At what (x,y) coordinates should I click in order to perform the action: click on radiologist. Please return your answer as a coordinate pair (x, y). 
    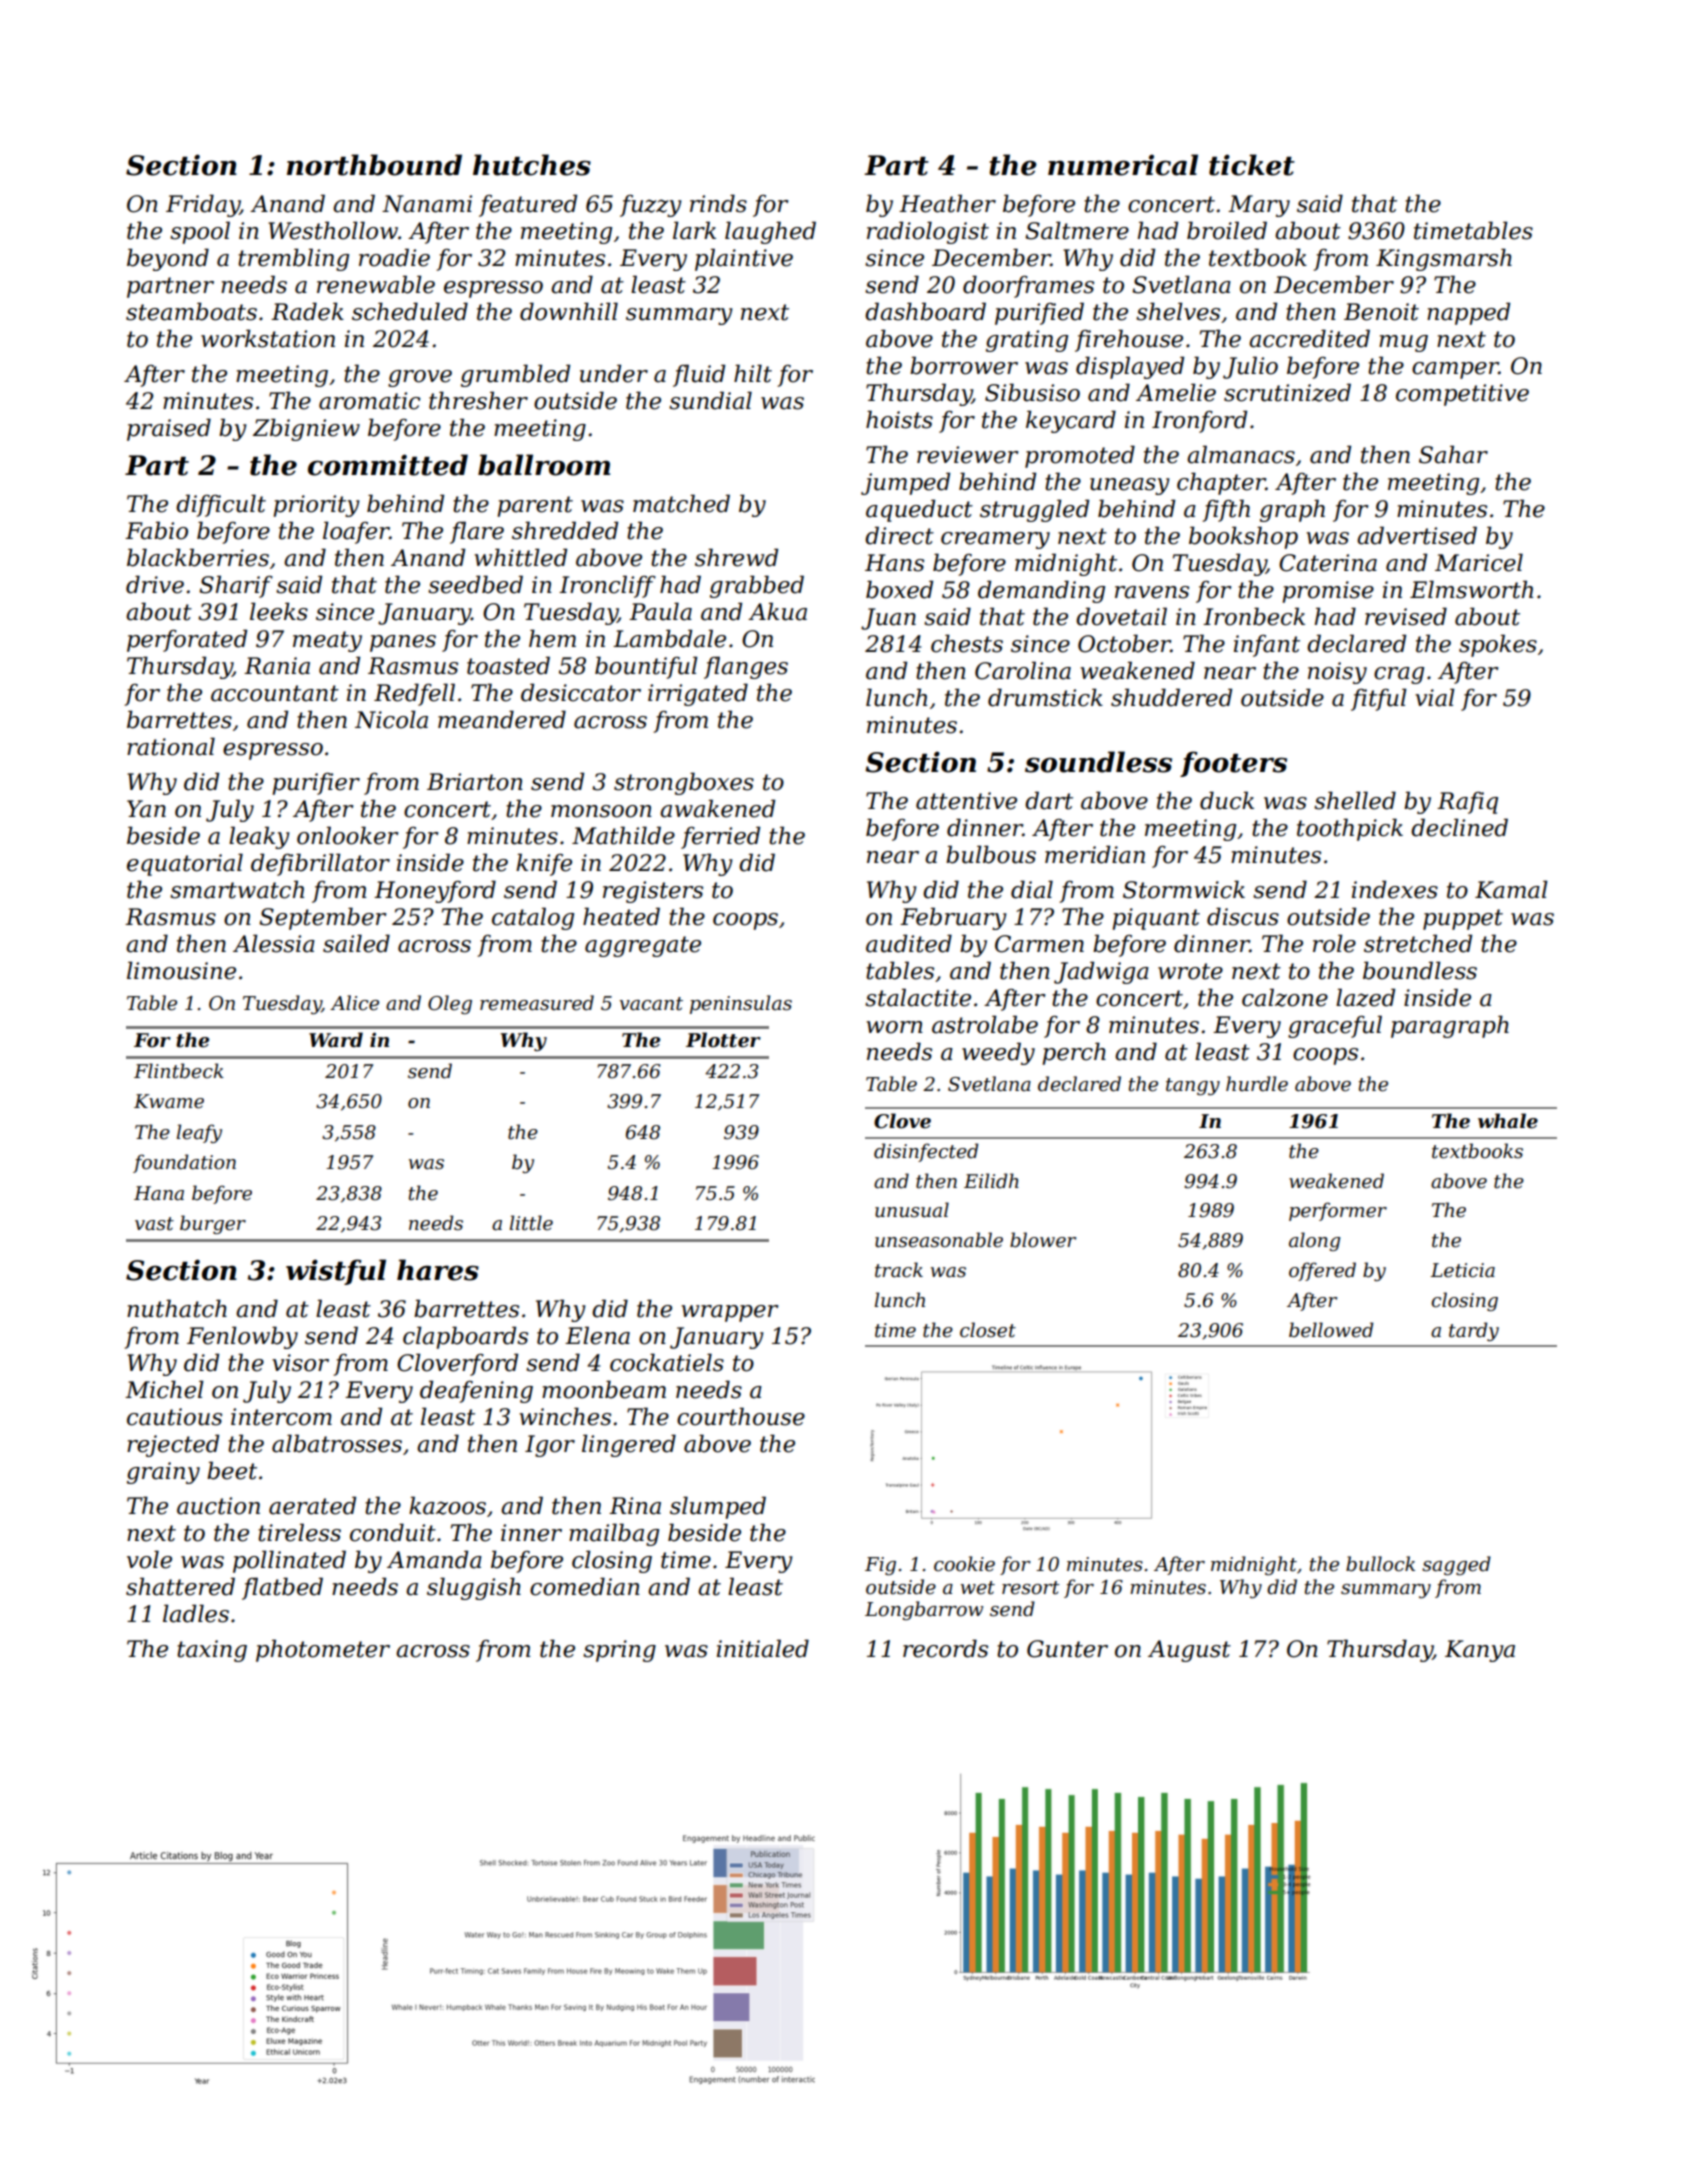
    Looking at the image, I should click on (928, 232).
